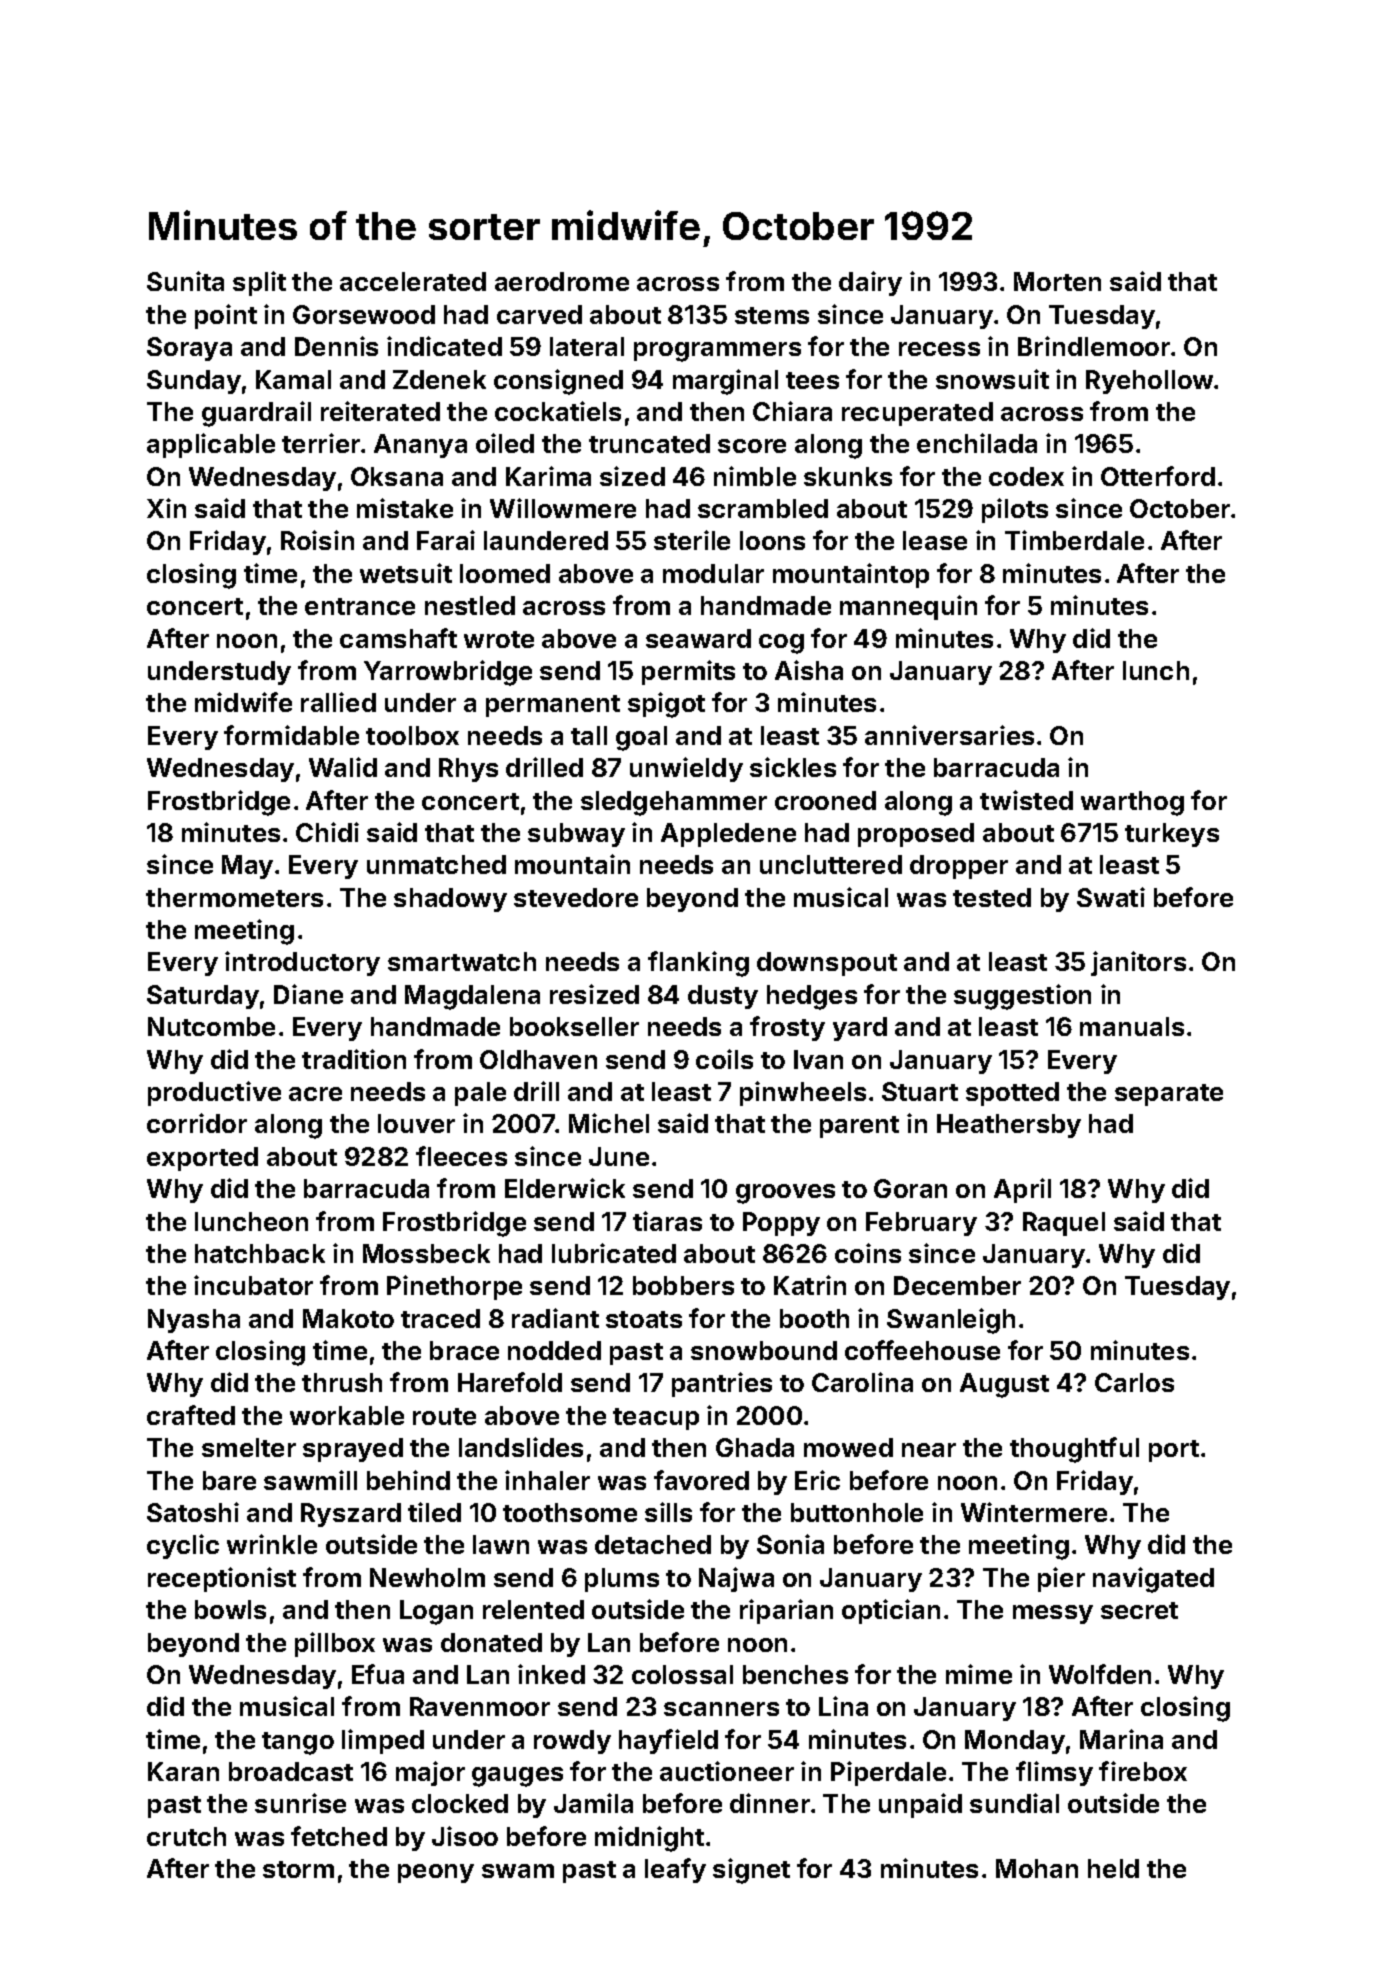  Describe the element at coordinates (203, 997) in the screenshot. I see `Saturday` at that location.
